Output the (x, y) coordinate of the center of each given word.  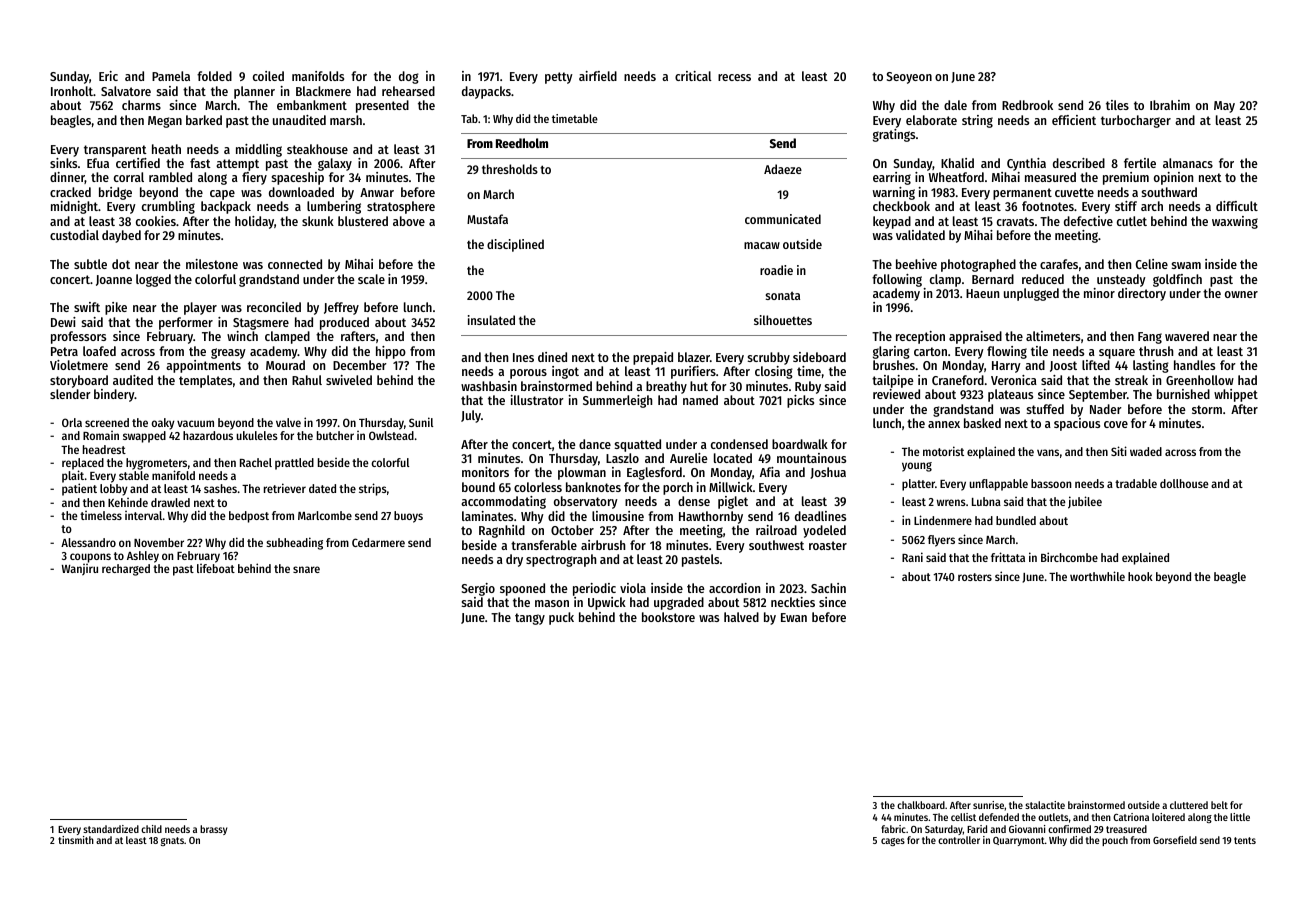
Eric (108, 76)
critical (693, 76)
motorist (943, 451)
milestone (212, 264)
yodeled (824, 531)
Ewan (794, 617)
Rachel (256, 462)
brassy (213, 830)
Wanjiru (80, 570)
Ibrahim (1170, 105)
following (897, 280)
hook (1140, 576)
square (1117, 354)
